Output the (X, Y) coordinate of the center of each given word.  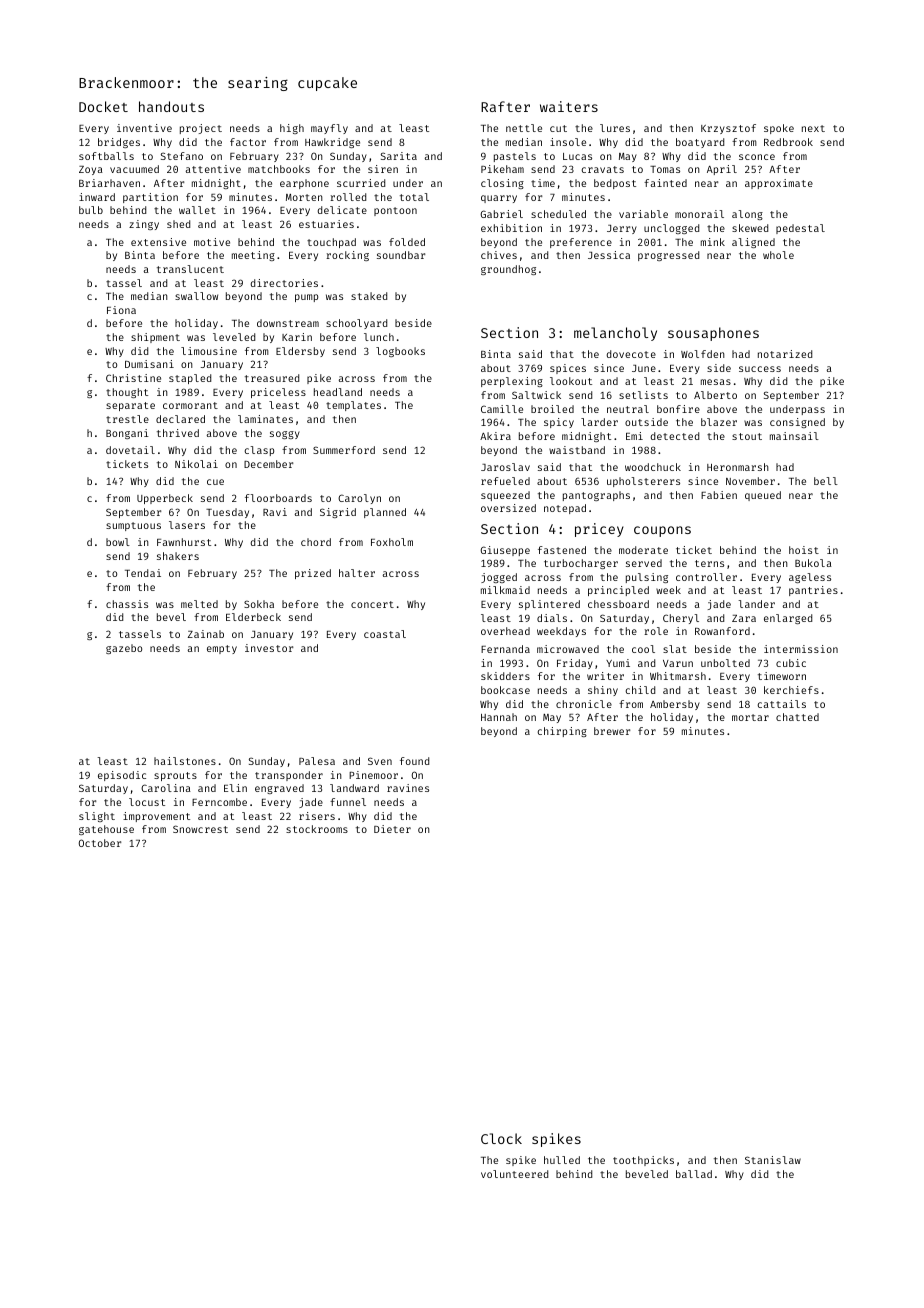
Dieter (392, 829)
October (100, 843)
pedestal (800, 229)
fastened (562, 550)
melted (199, 604)
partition (150, 198)
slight (97, 817)
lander (756, 604)
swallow (196, 296)
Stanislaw (773, 1160)
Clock (501, 1138)
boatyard (700, 143)
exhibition (511, 228)
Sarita (399, 156)
